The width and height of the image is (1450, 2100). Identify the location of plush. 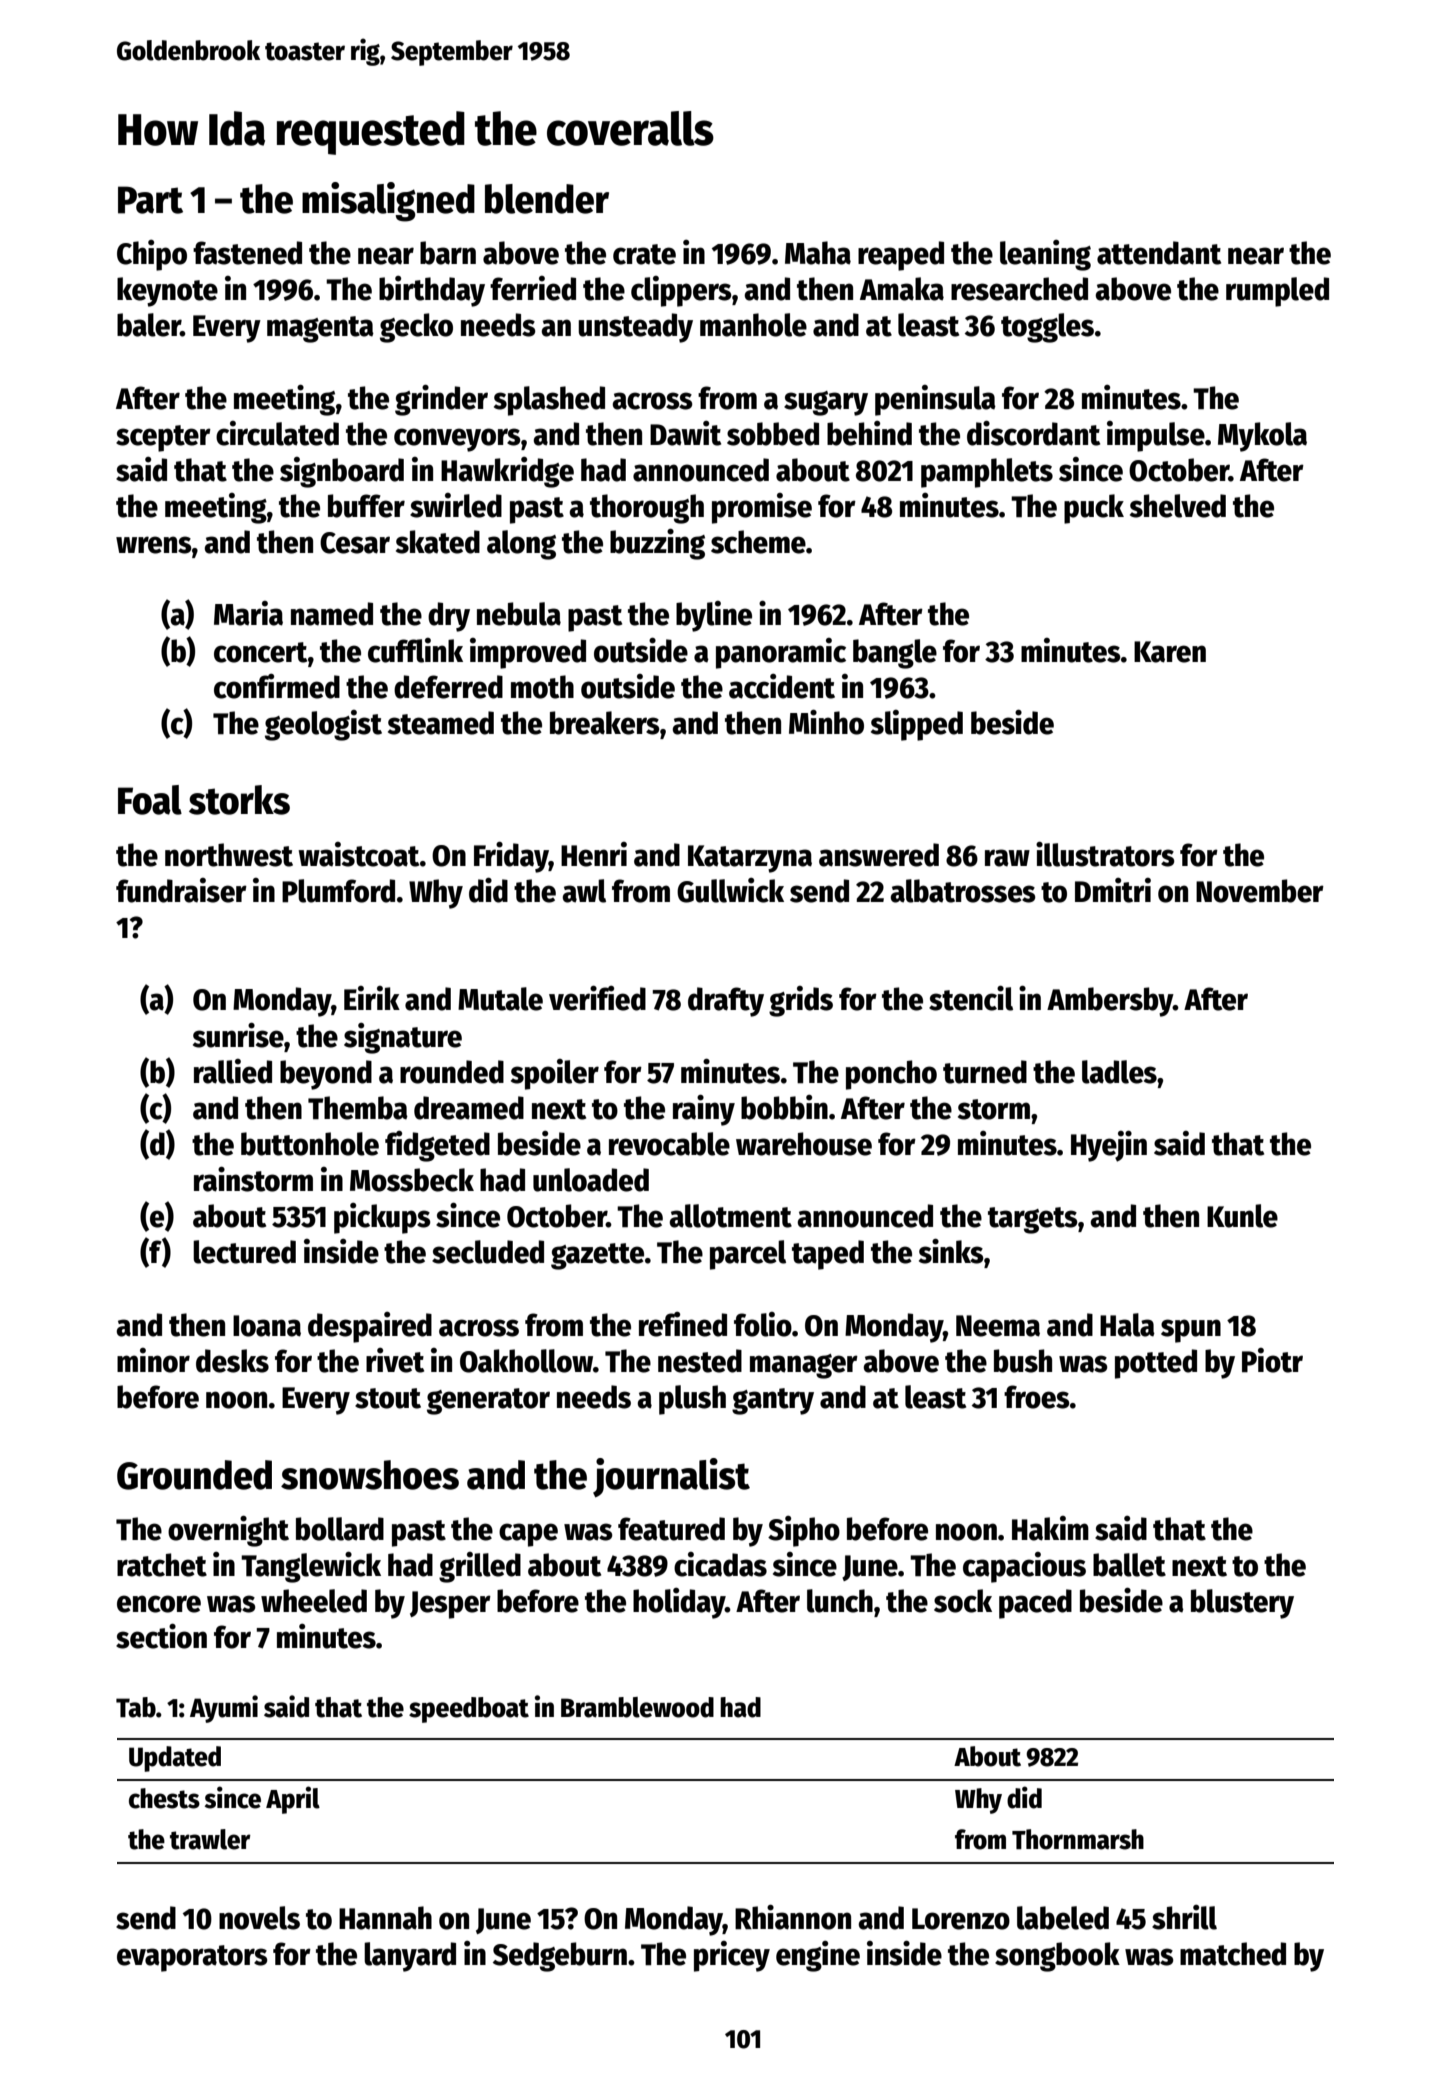
(692, 1400).
